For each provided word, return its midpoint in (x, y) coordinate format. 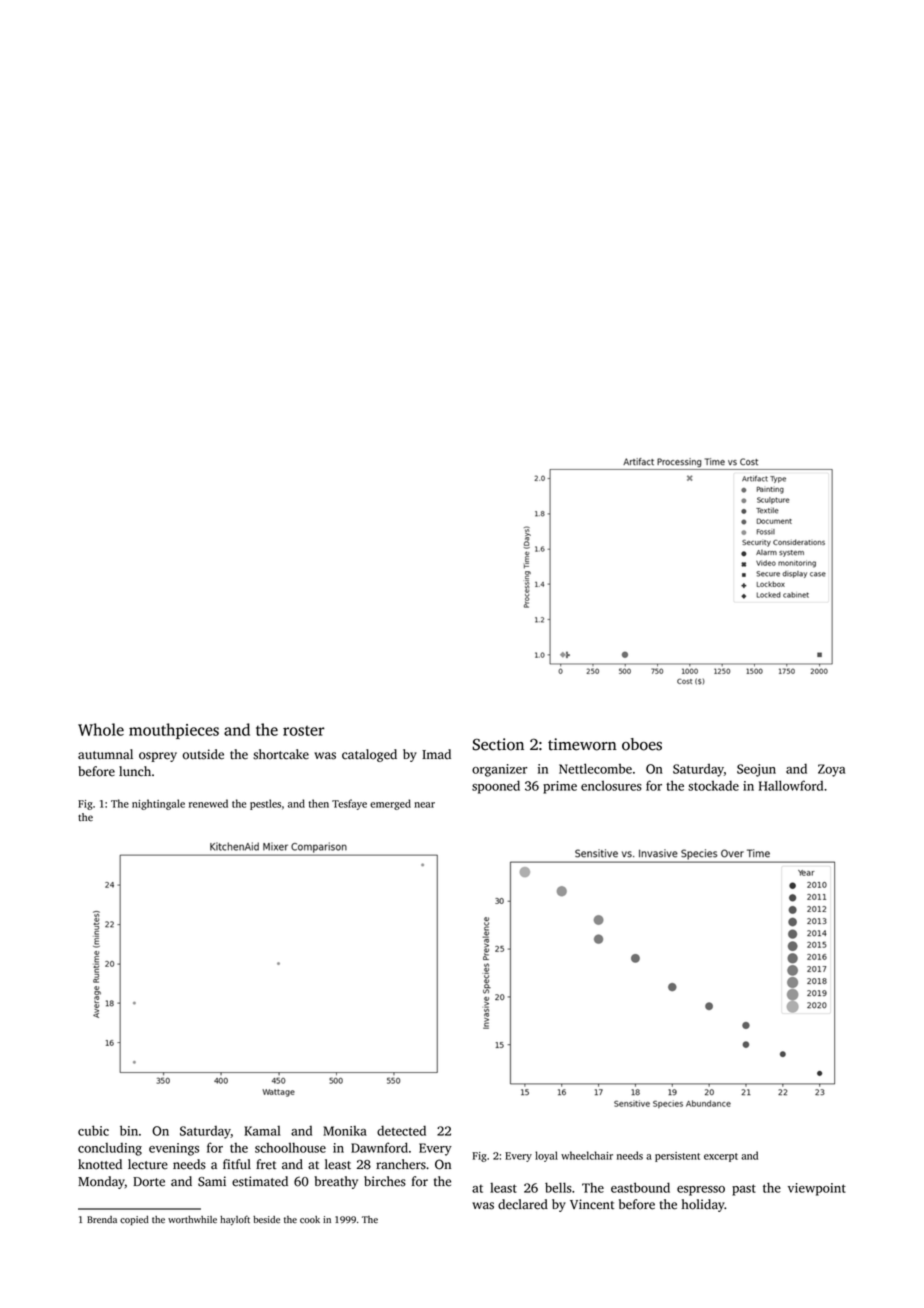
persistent (677, 1157)
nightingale (158, 804)
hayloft (235, 1220)
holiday (703, 1205)
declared (523, 1204)
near (424, 805)
